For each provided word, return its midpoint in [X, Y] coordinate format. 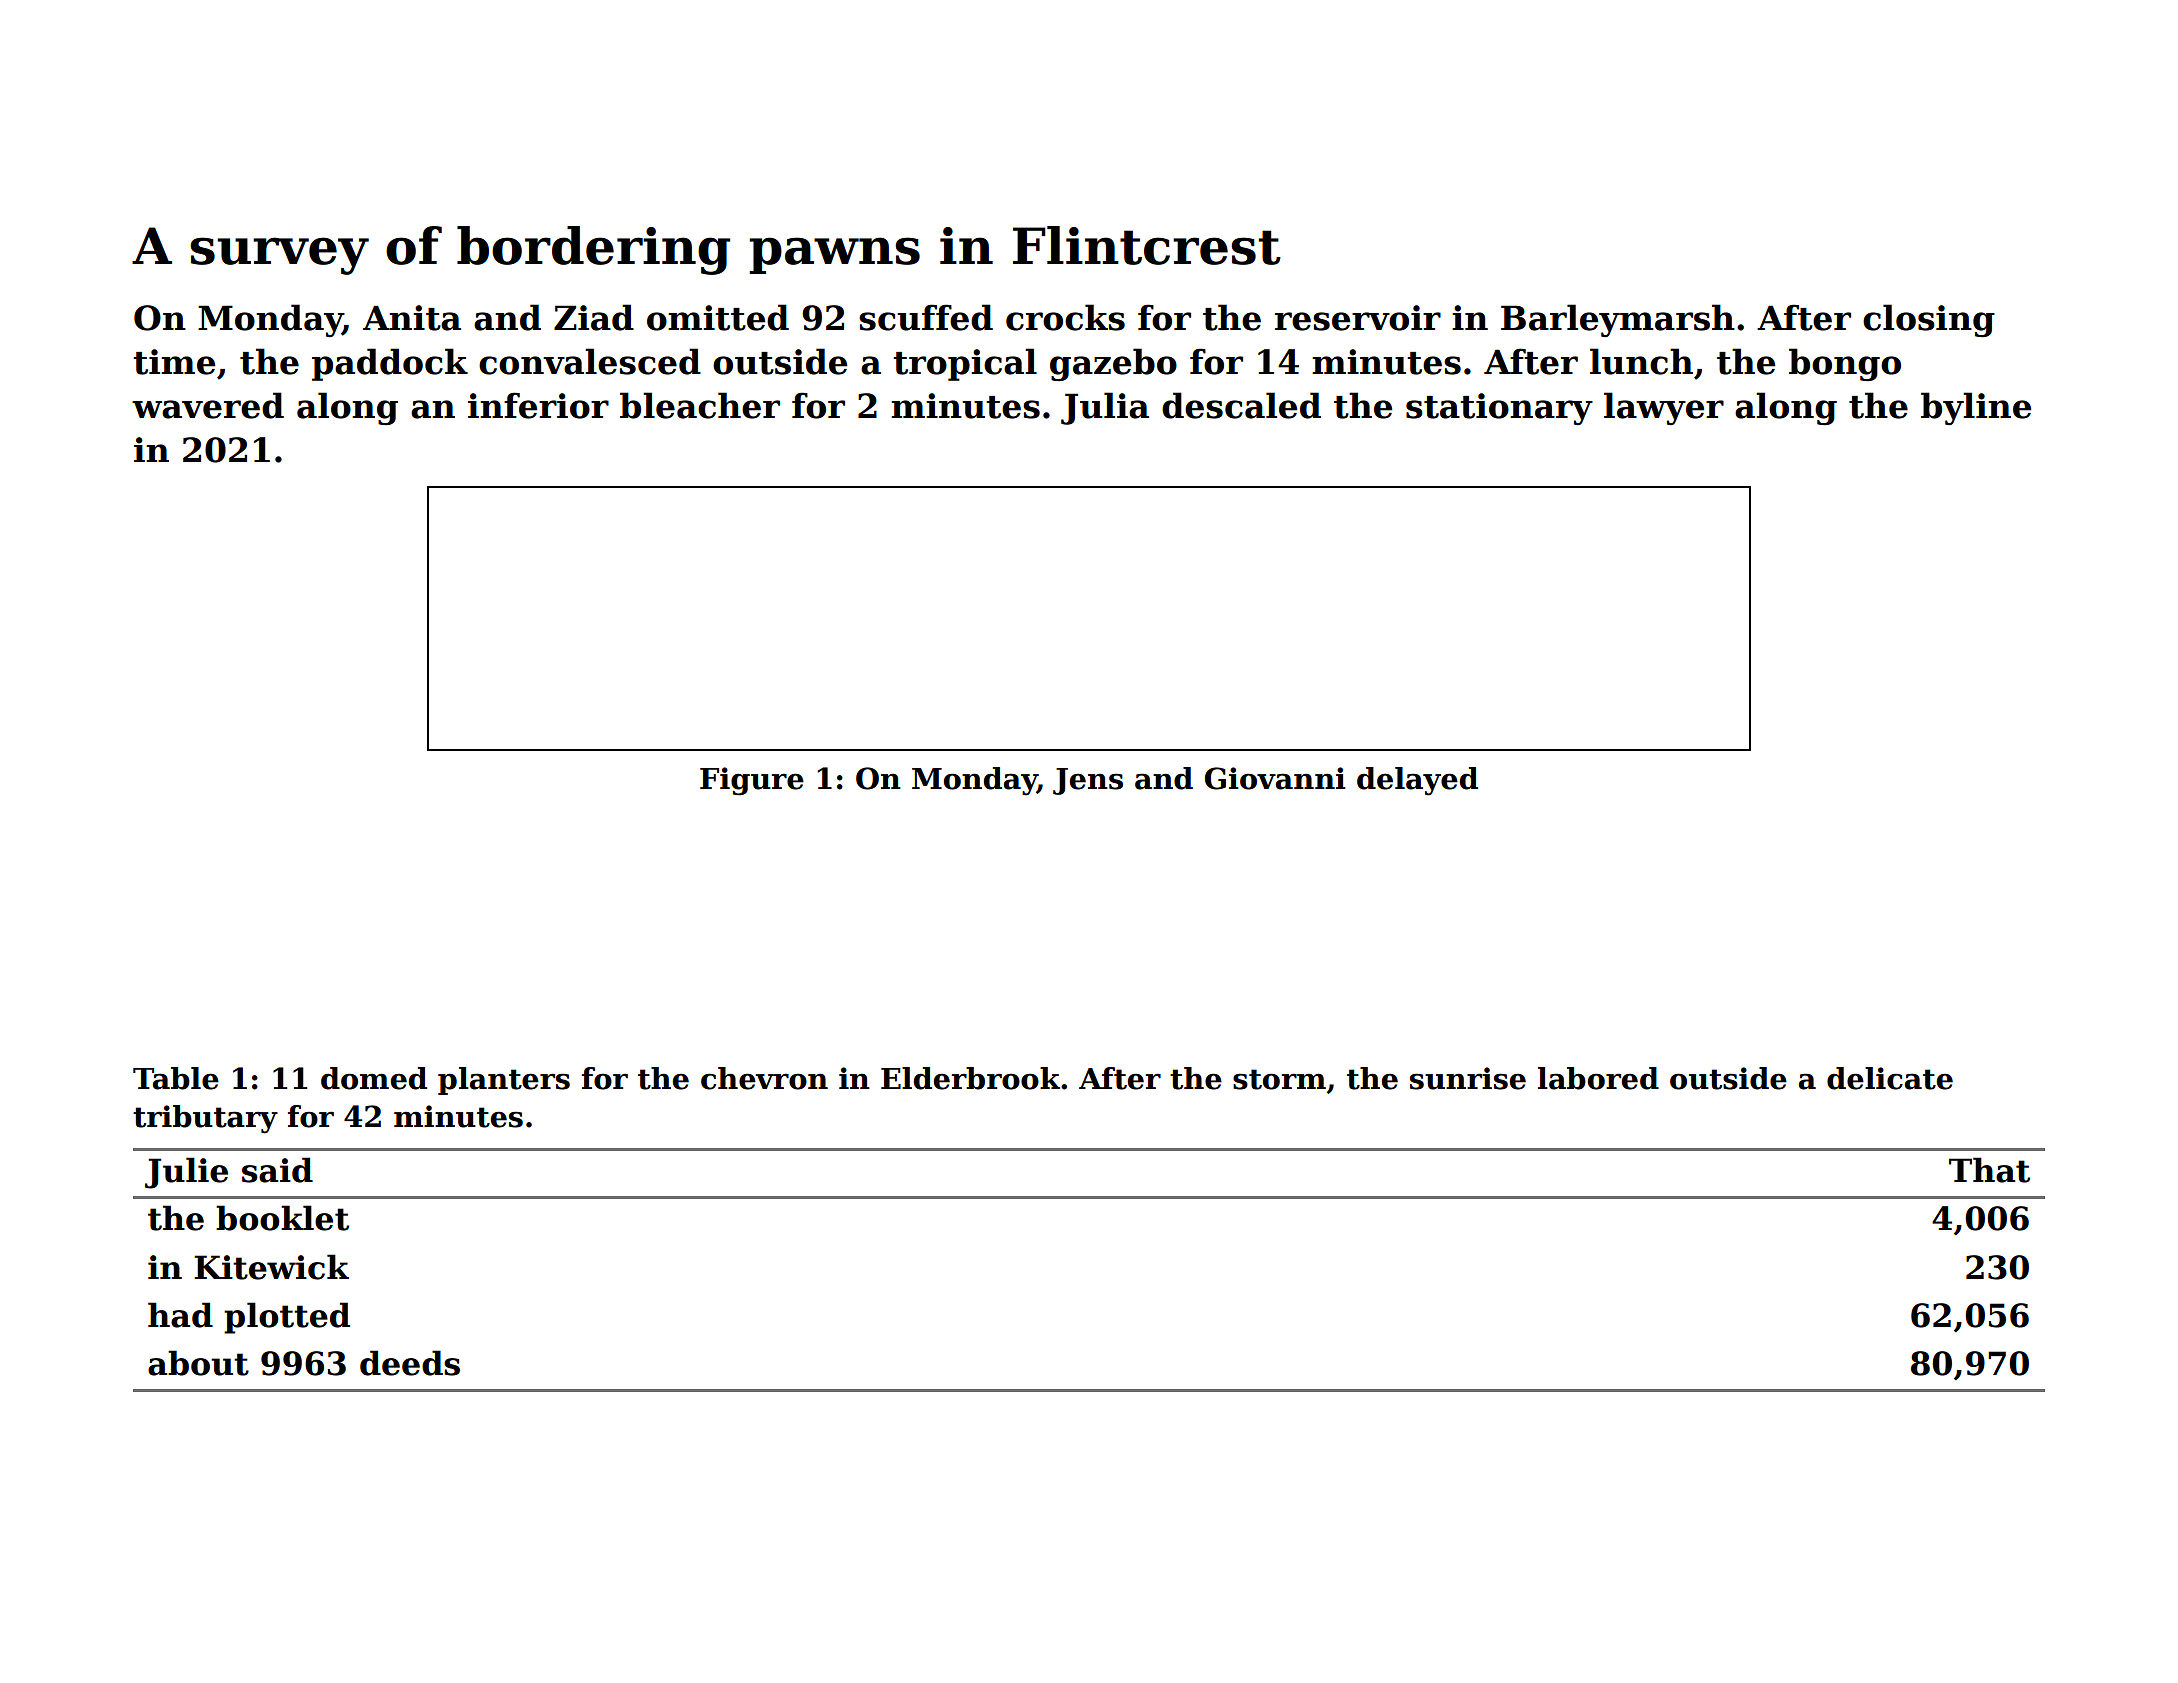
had [180, 1315]
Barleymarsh [1618, 320]
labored [1598, 1078]
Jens [1088, 781]
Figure [752, 781]
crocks [1065, 317]
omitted [718, 317]
